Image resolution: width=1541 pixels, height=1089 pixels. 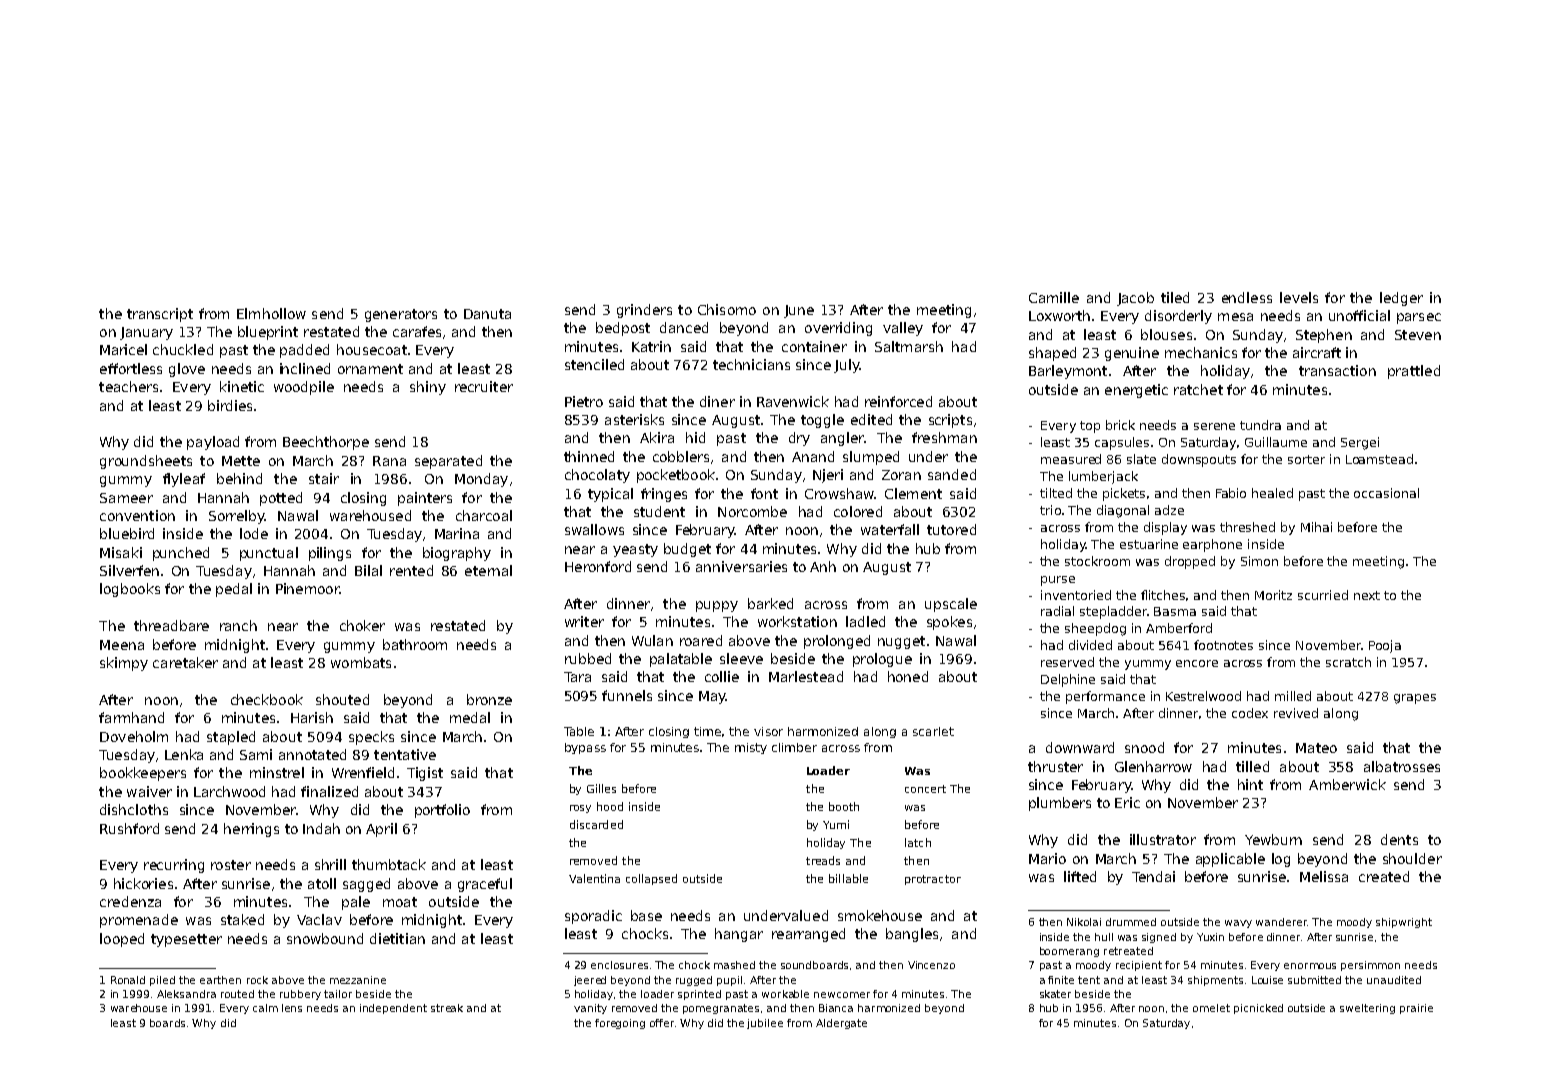 What do you see at coordinates (322, 883) in the image?
I see `atoll` at bounding box center [322, 883].
